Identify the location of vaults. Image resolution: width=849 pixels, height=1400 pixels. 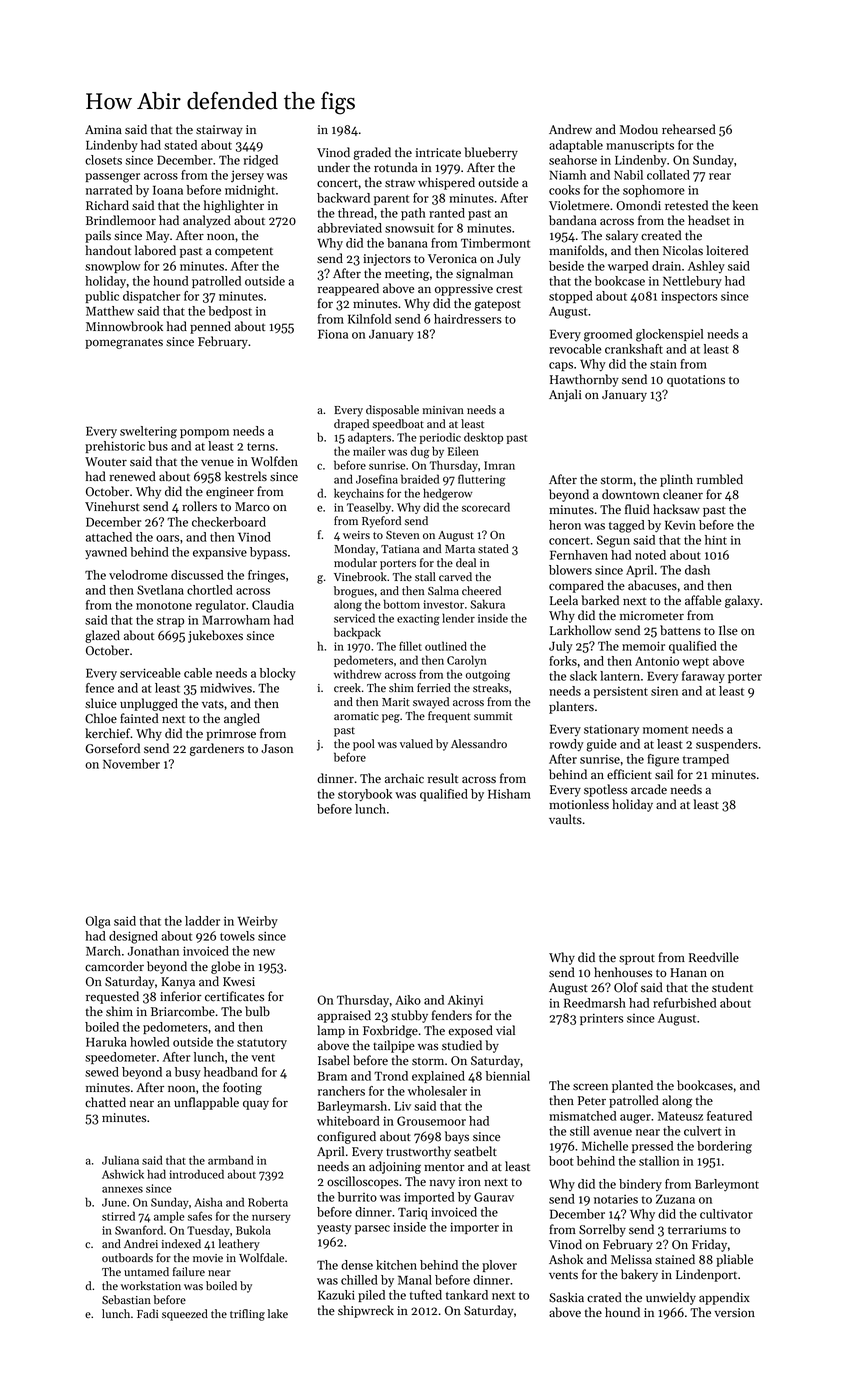
(565, 819).
